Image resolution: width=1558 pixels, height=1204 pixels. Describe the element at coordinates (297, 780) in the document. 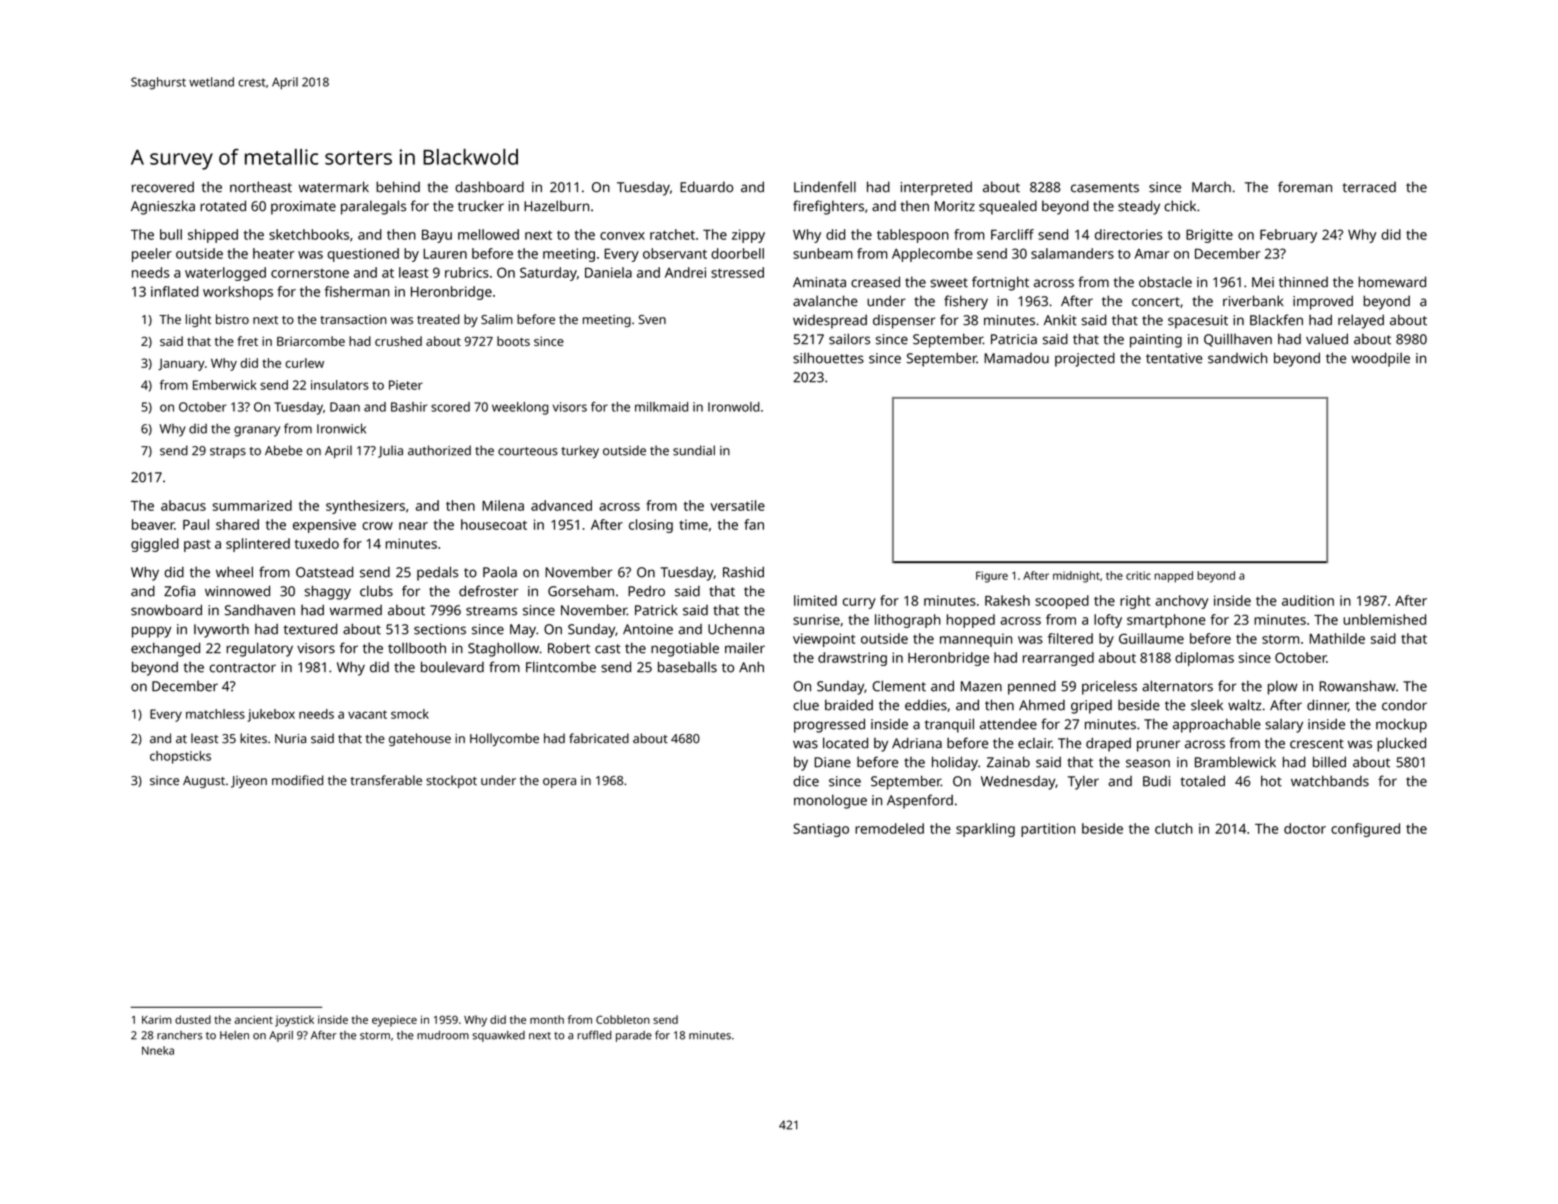

I see `modified` at that location.
